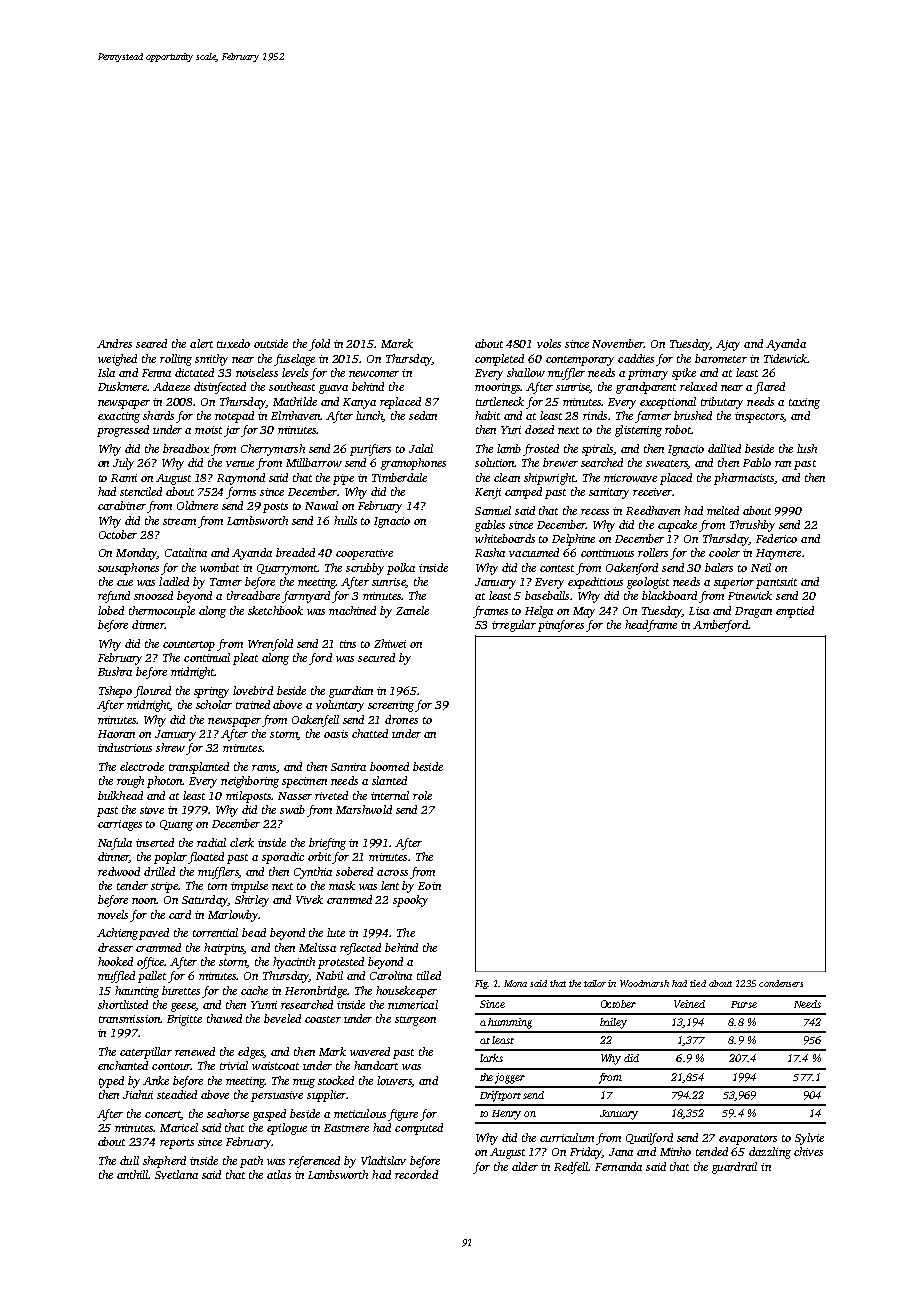 The image size is (924, 1308). I want to click on Marek, so click(397, 343).
